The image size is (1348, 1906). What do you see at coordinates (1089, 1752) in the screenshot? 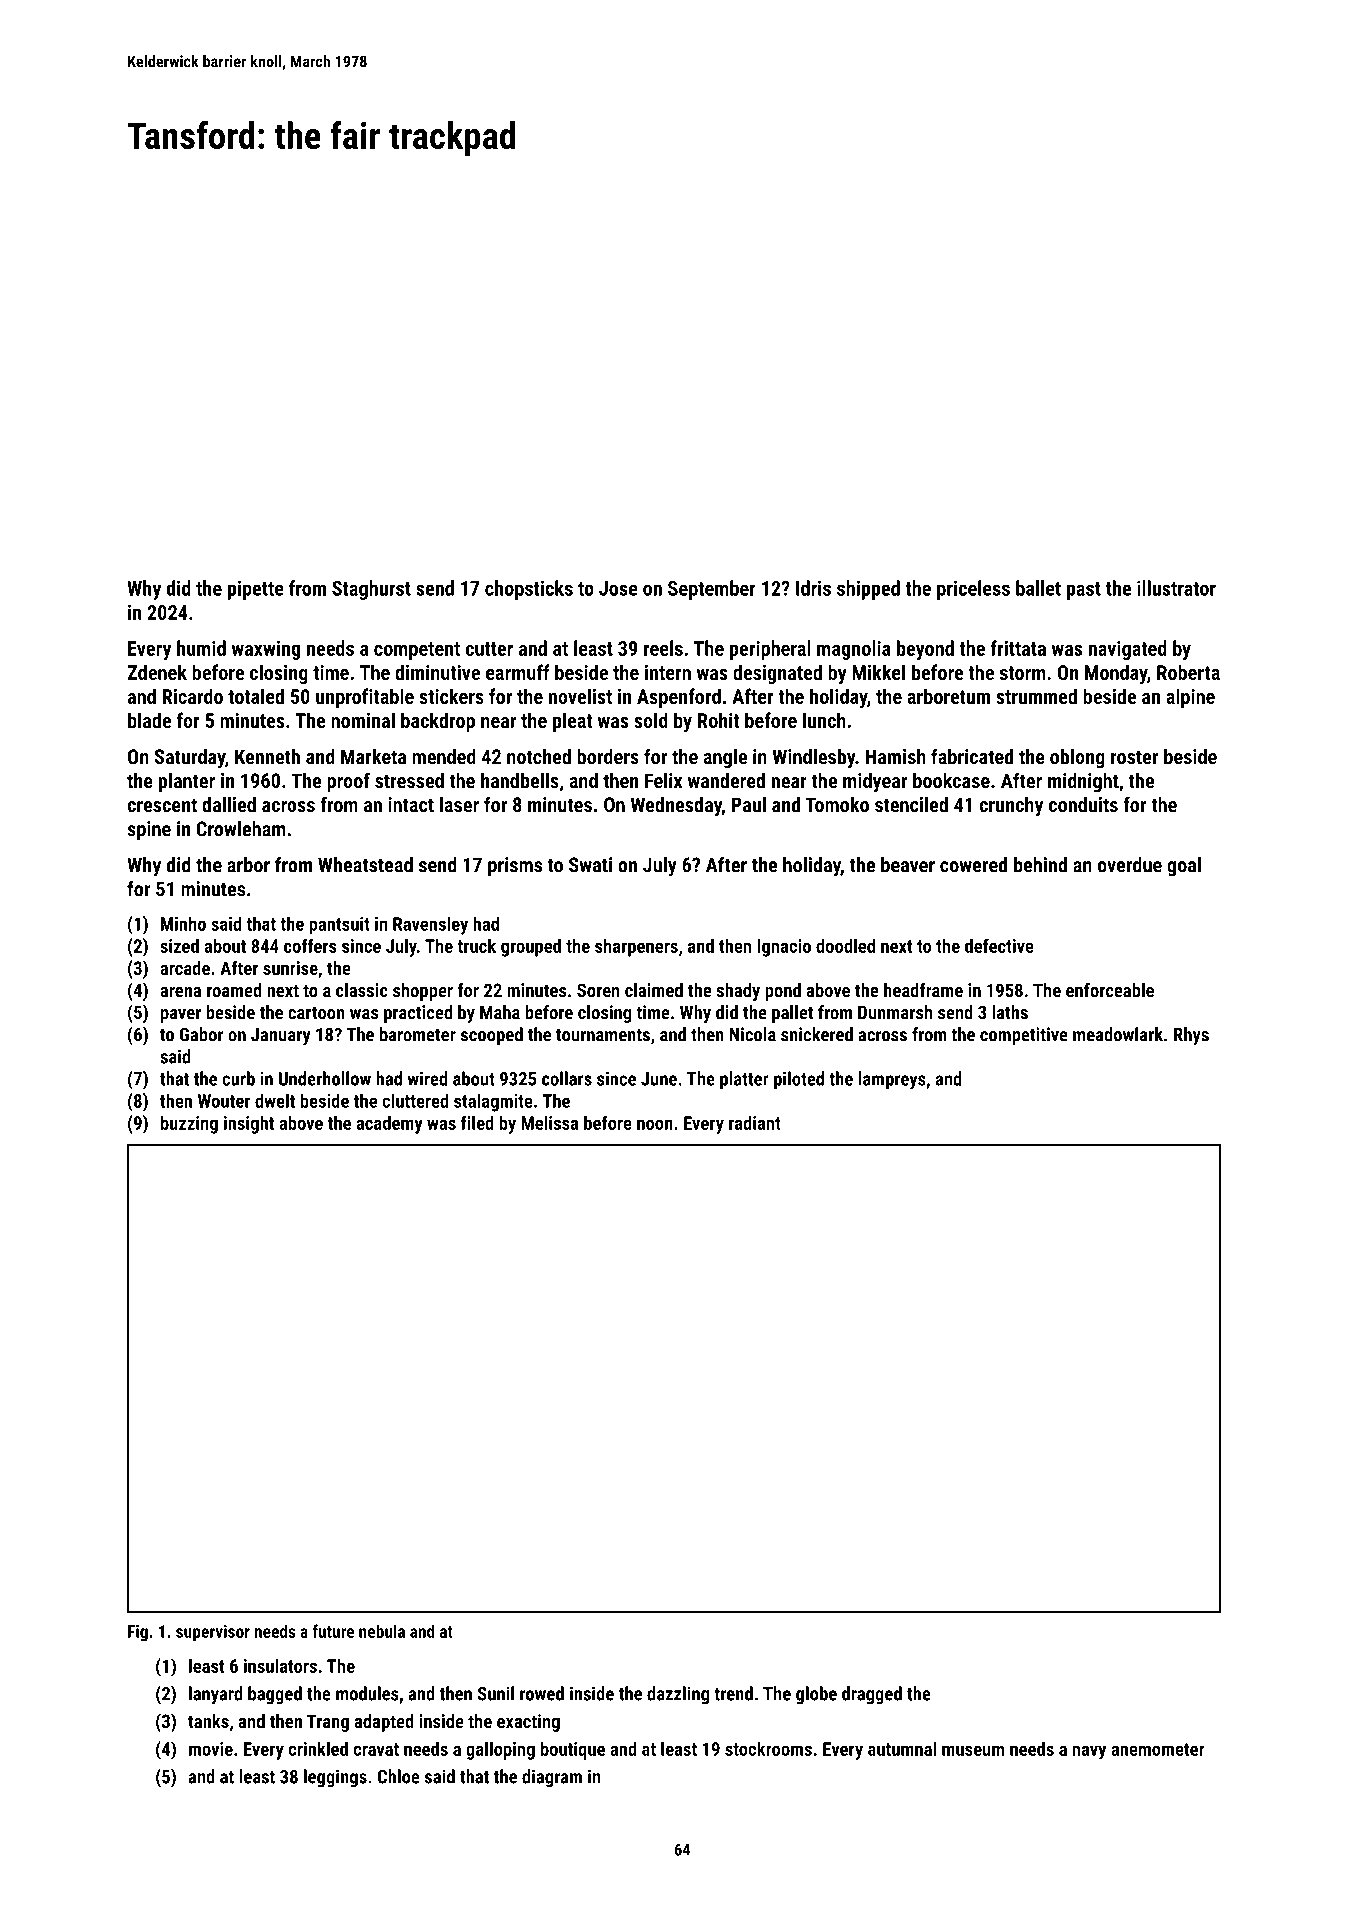
I see `navy` at bounding box center [1089, 1752].
